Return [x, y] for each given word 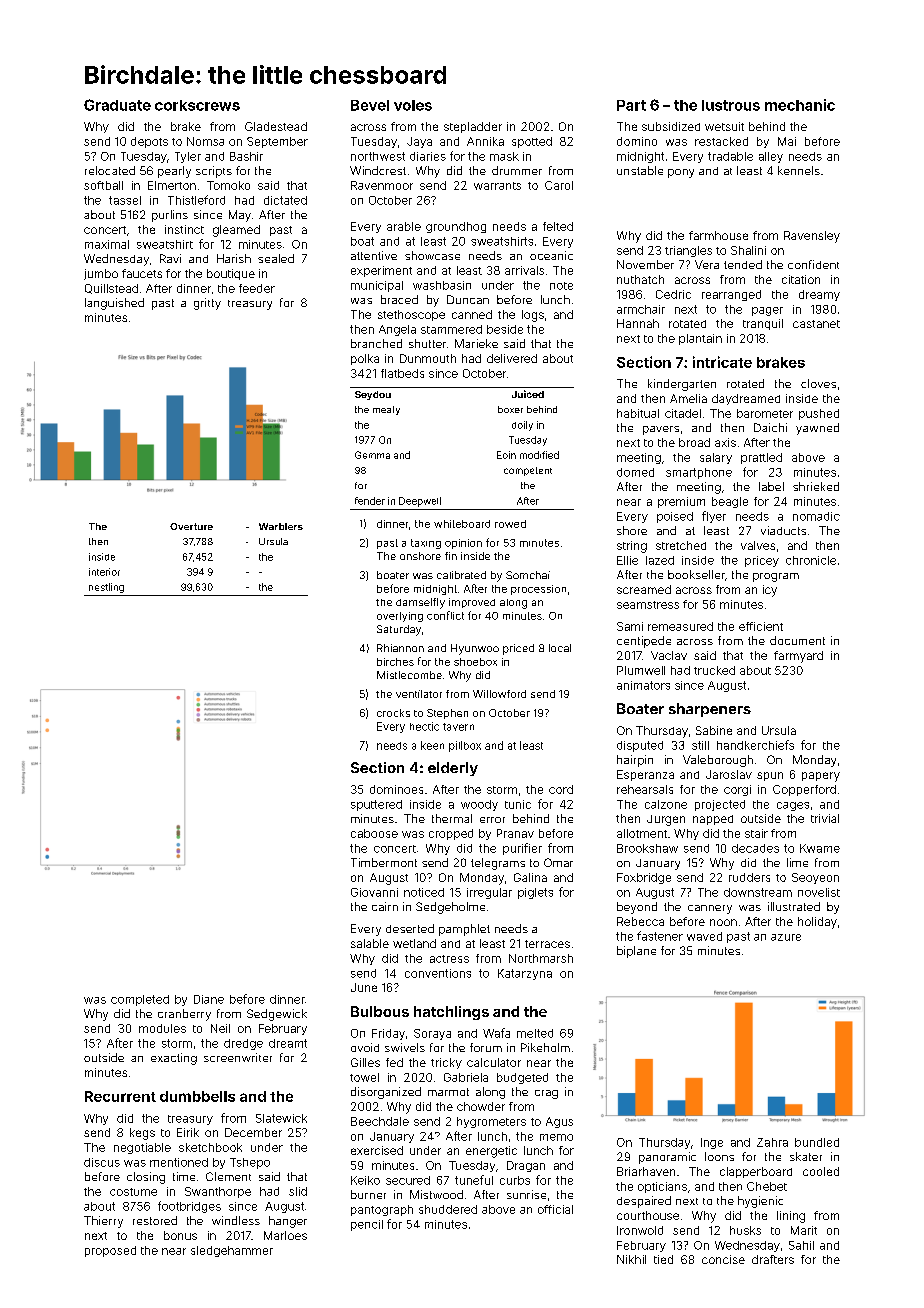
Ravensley [812, 237]
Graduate [117, 105]
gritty [207, 304]
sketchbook [210, 1147]
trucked [714, 670]
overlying [400, 617]
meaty [386, 410]
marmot [448, 1092]
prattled [761, 458]
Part [631, 105]
